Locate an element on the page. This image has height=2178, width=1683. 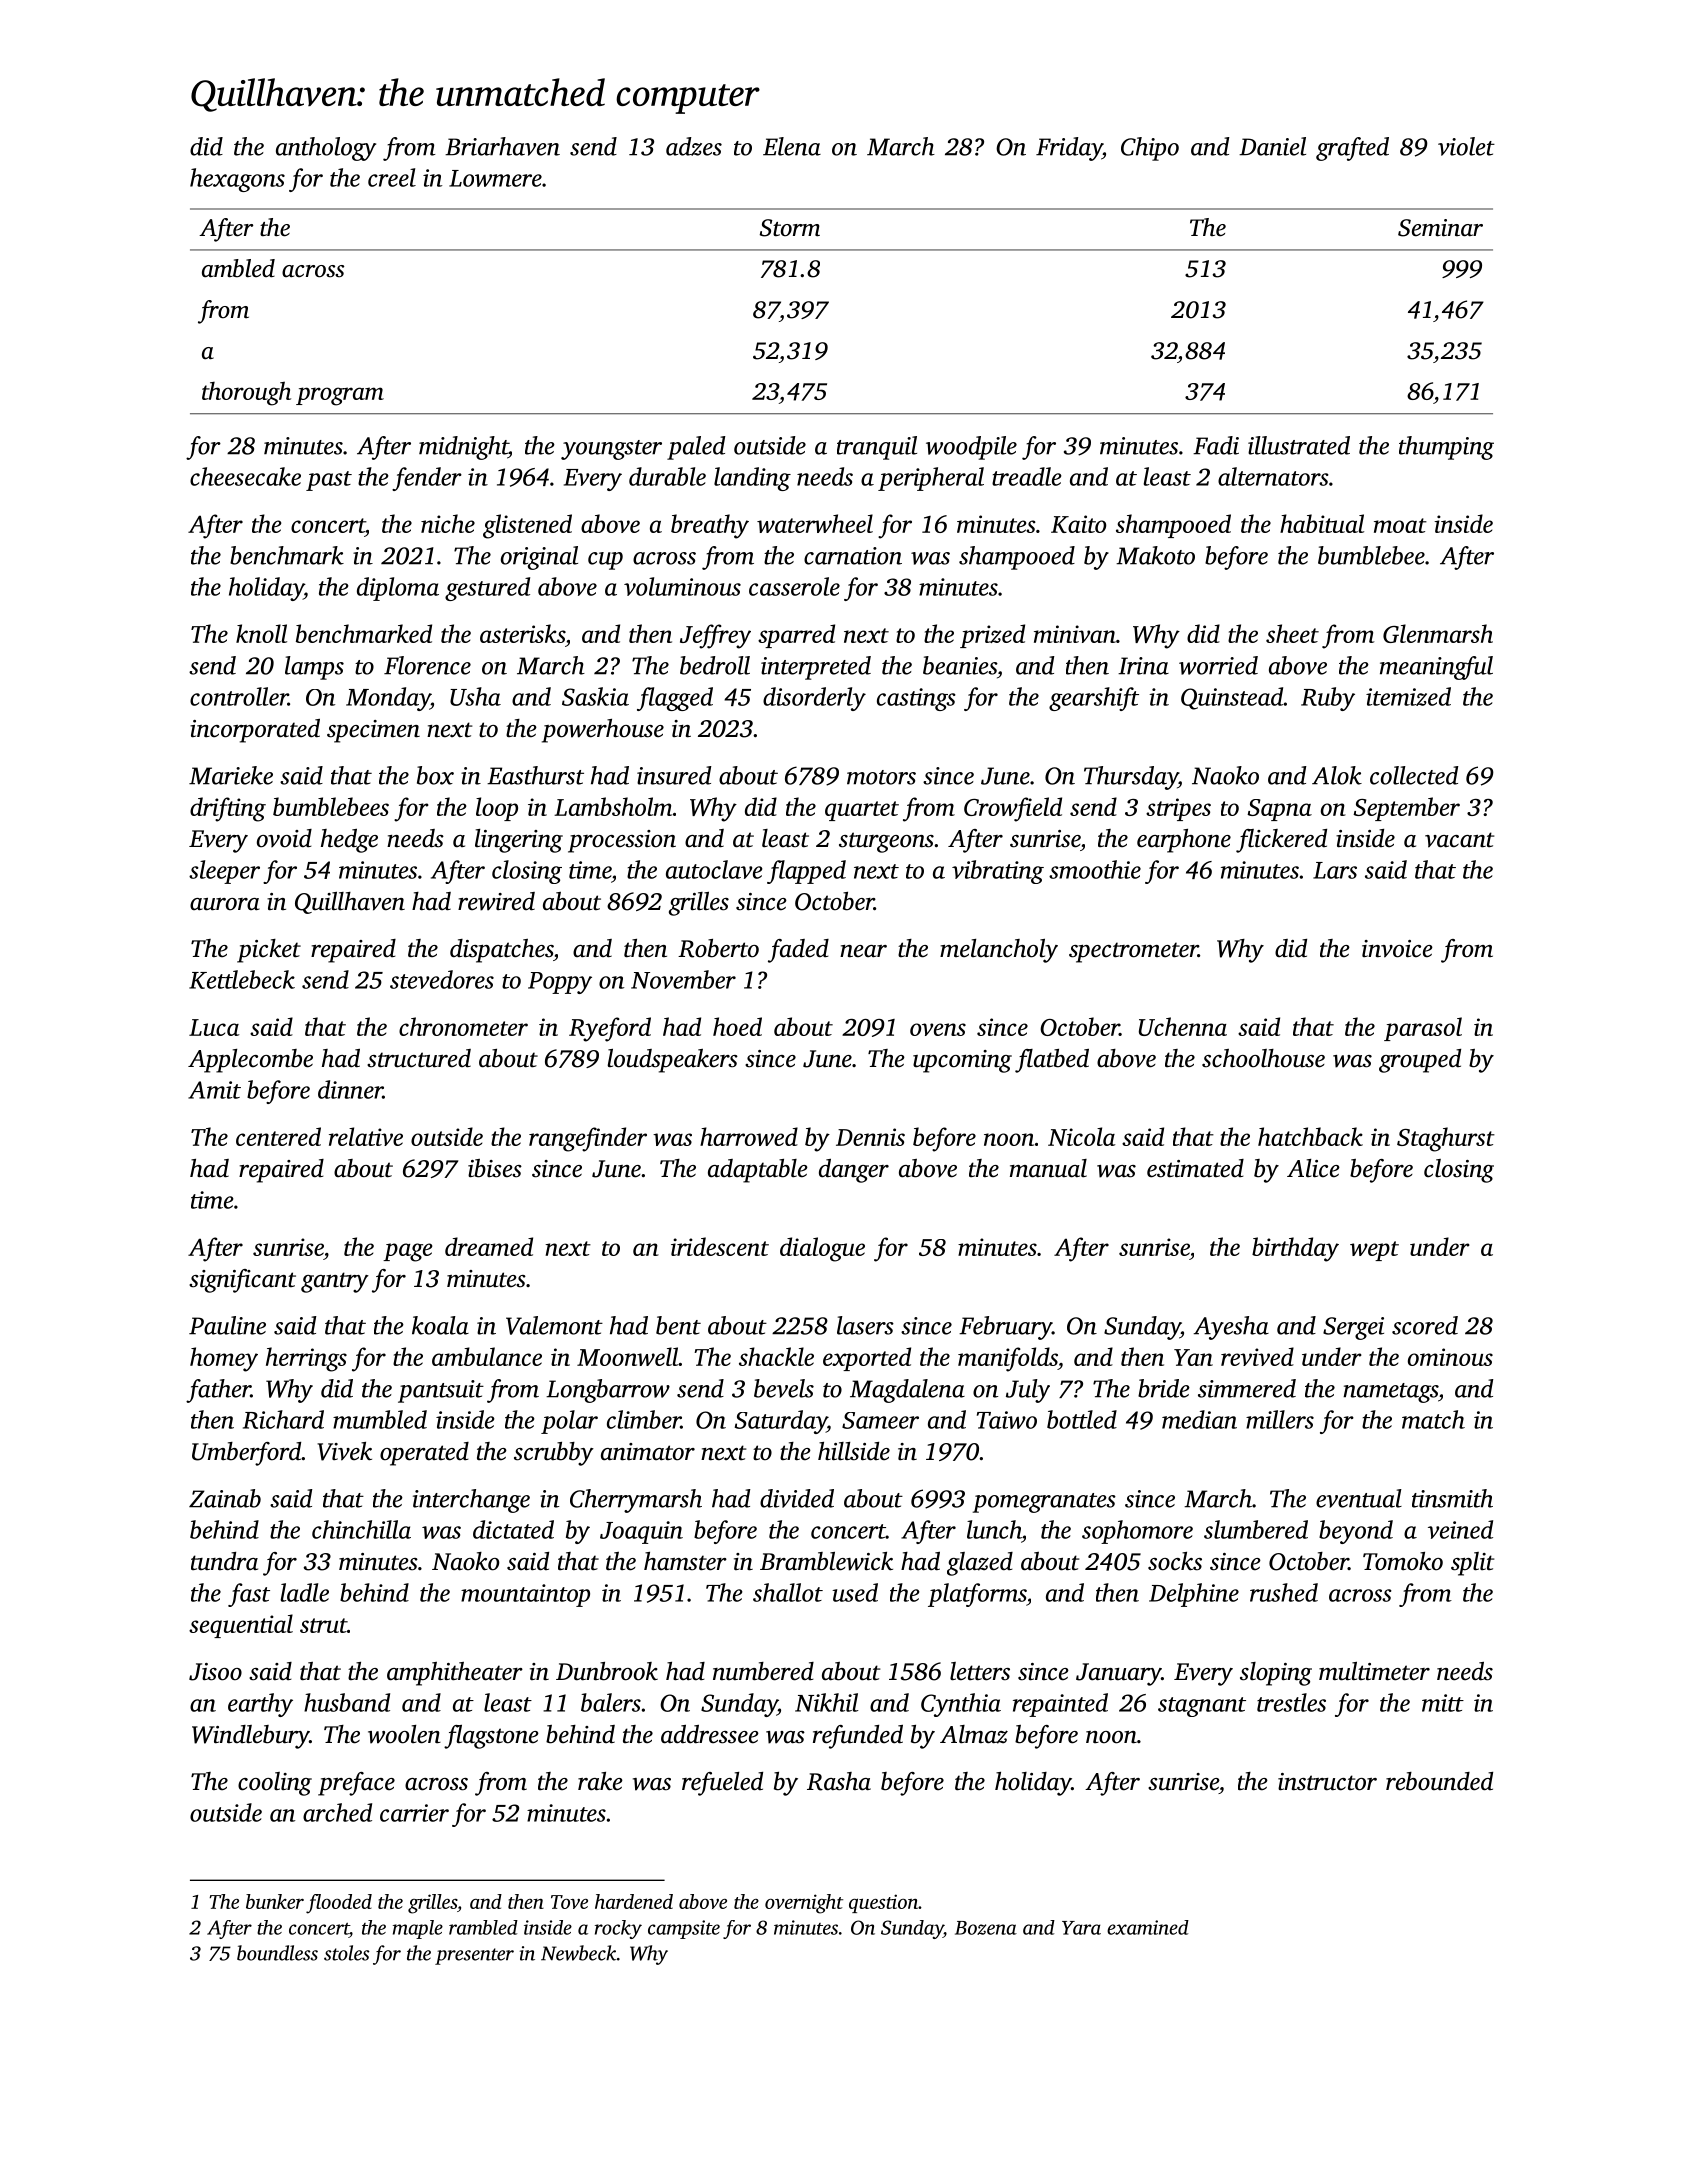
meaningful is located at coordinates (1436, 668).
